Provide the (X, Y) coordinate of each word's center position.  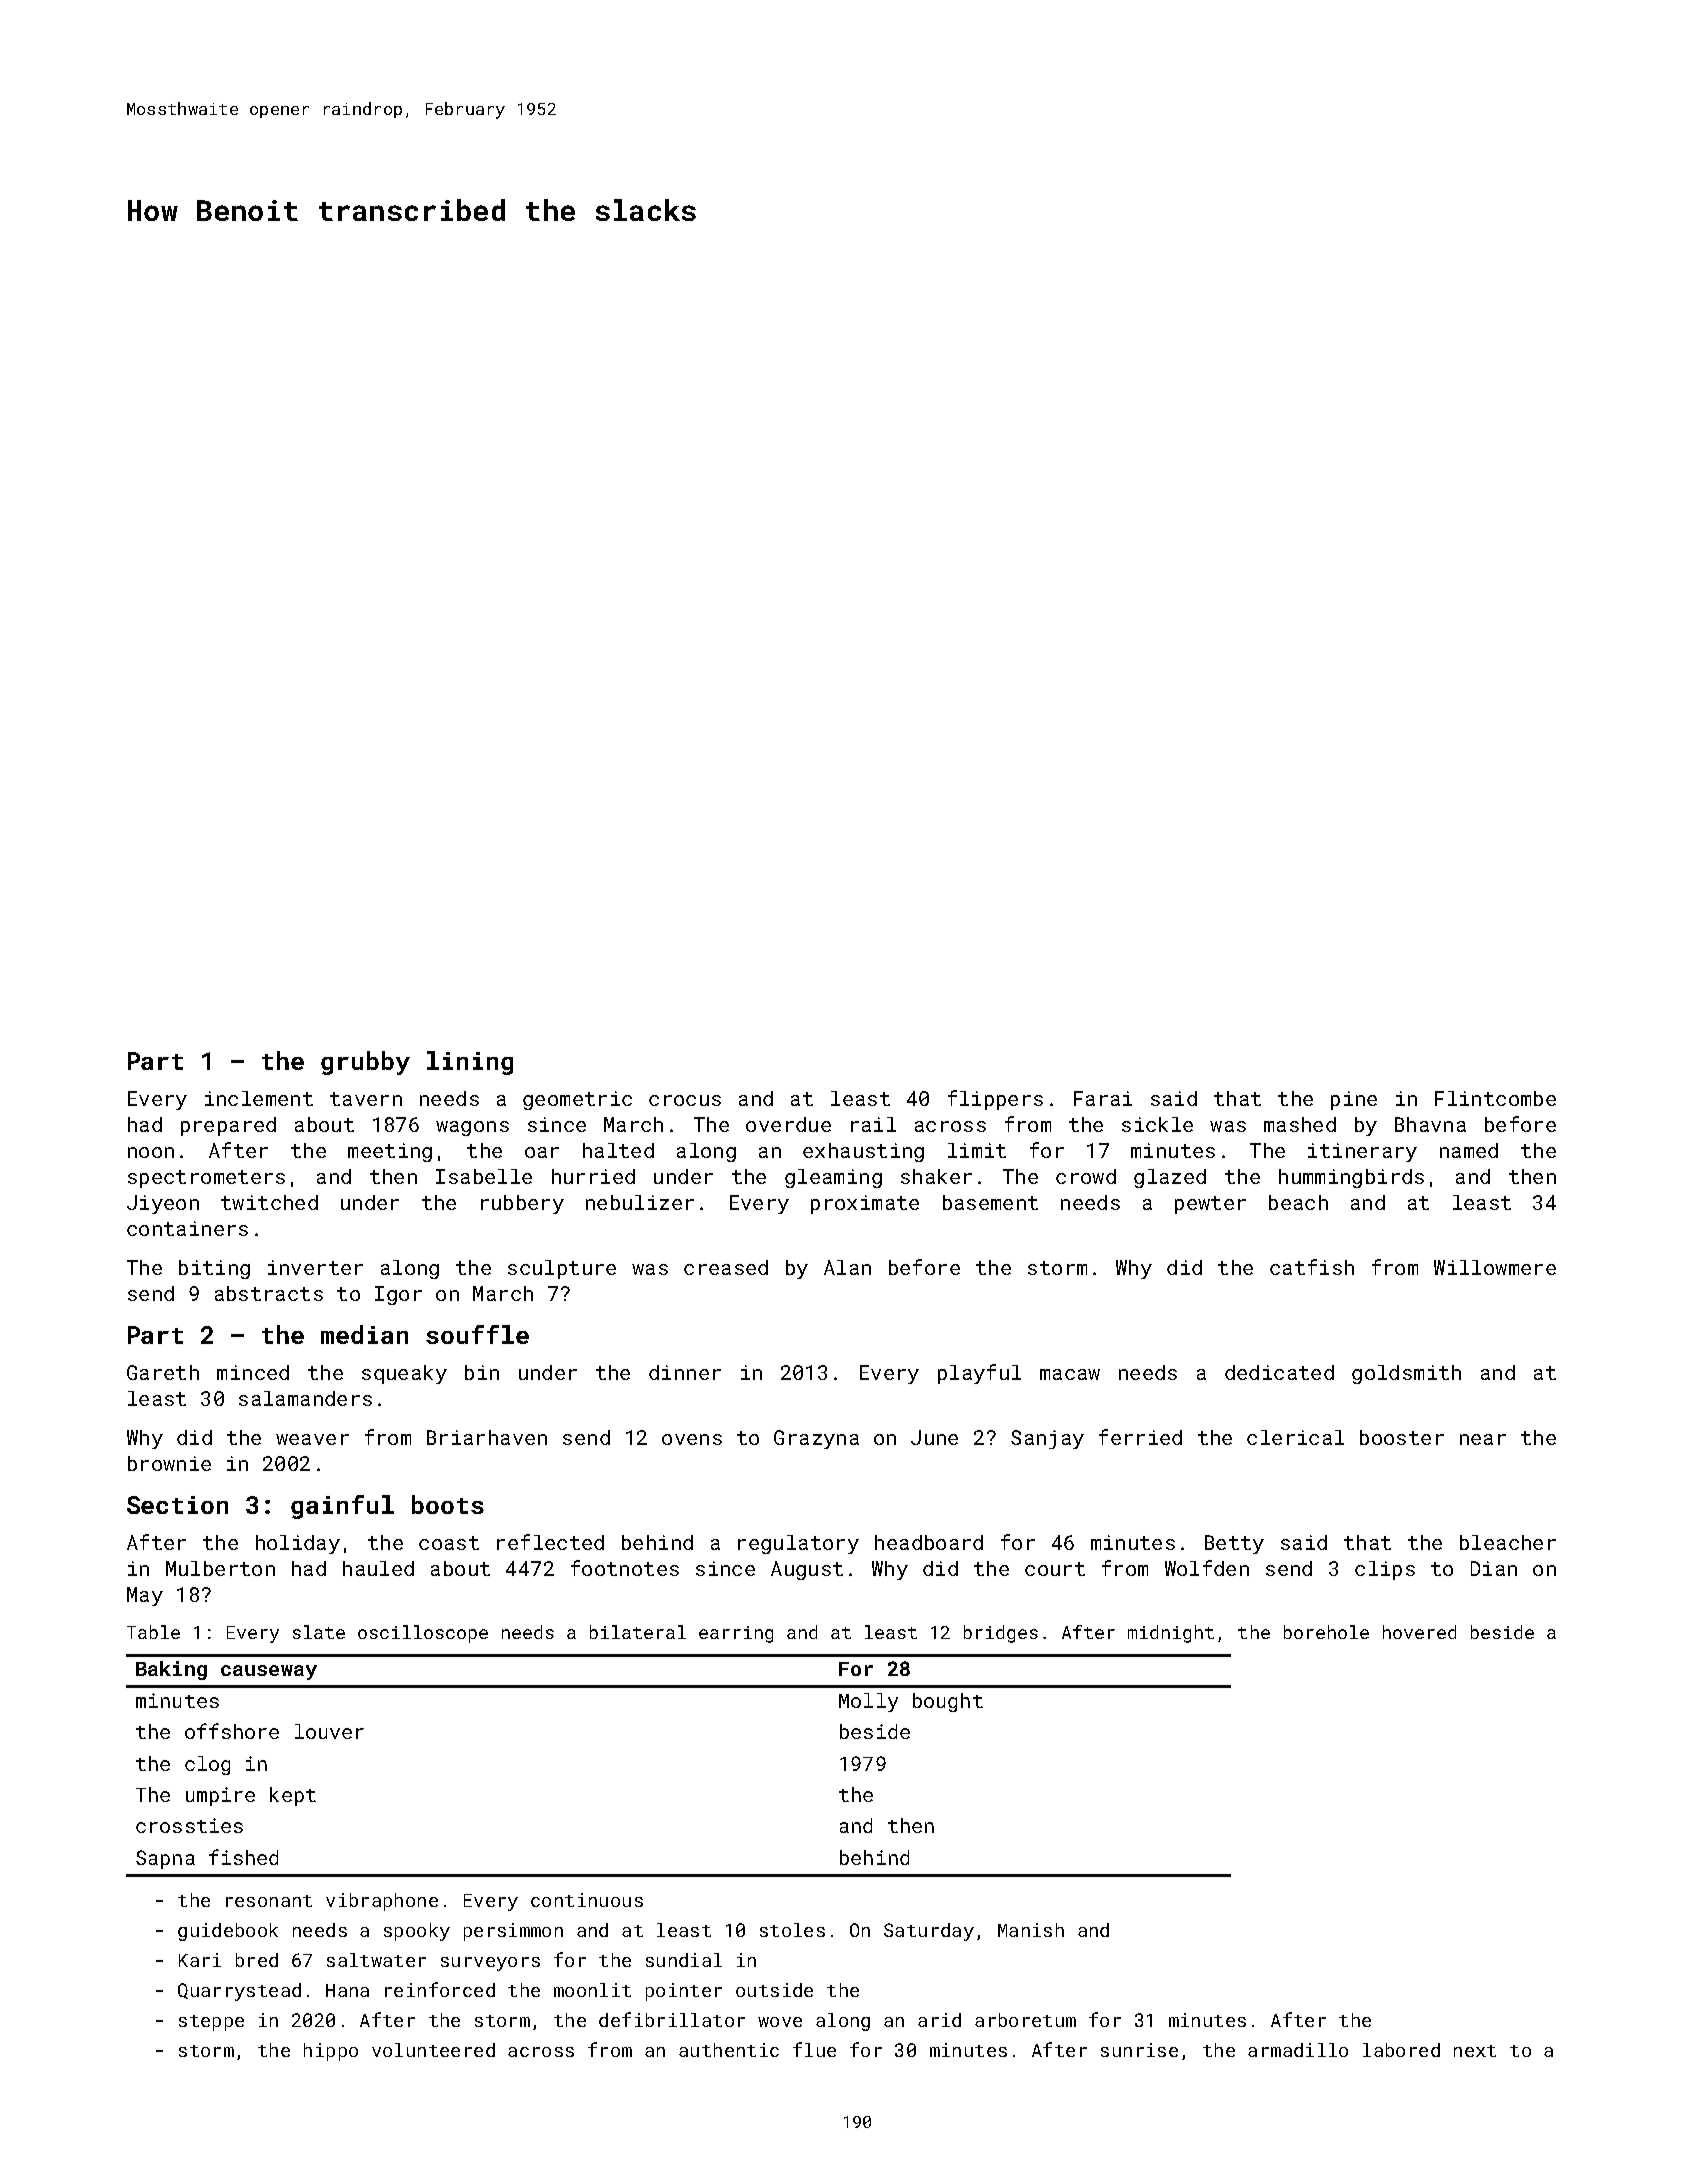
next (1475, 2051)
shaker (936, 1176)
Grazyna (816, 1439)
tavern (366, 1099)
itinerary (1362, 1152)
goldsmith (1406, 1374)
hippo (331, 2052)
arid (939, 2020)
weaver (312, 1439)
